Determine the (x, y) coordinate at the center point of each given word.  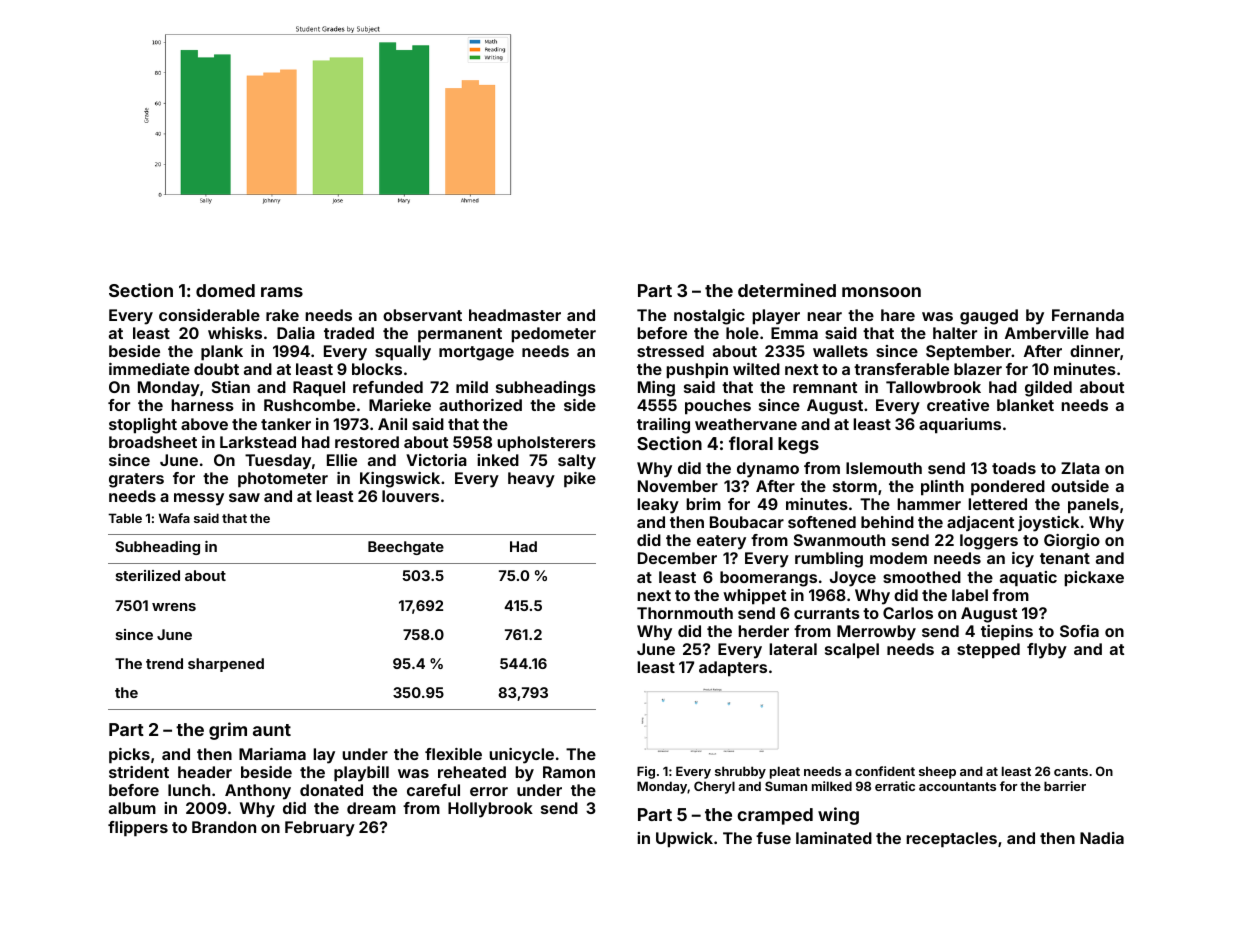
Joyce (853, 579)
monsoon (881, 292)
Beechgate (406, 548)
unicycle (521, 756)
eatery (721, 542)
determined (787, 290)
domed (225, 290)
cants (1071, 771)
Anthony (258, 792)
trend (164, 663)
